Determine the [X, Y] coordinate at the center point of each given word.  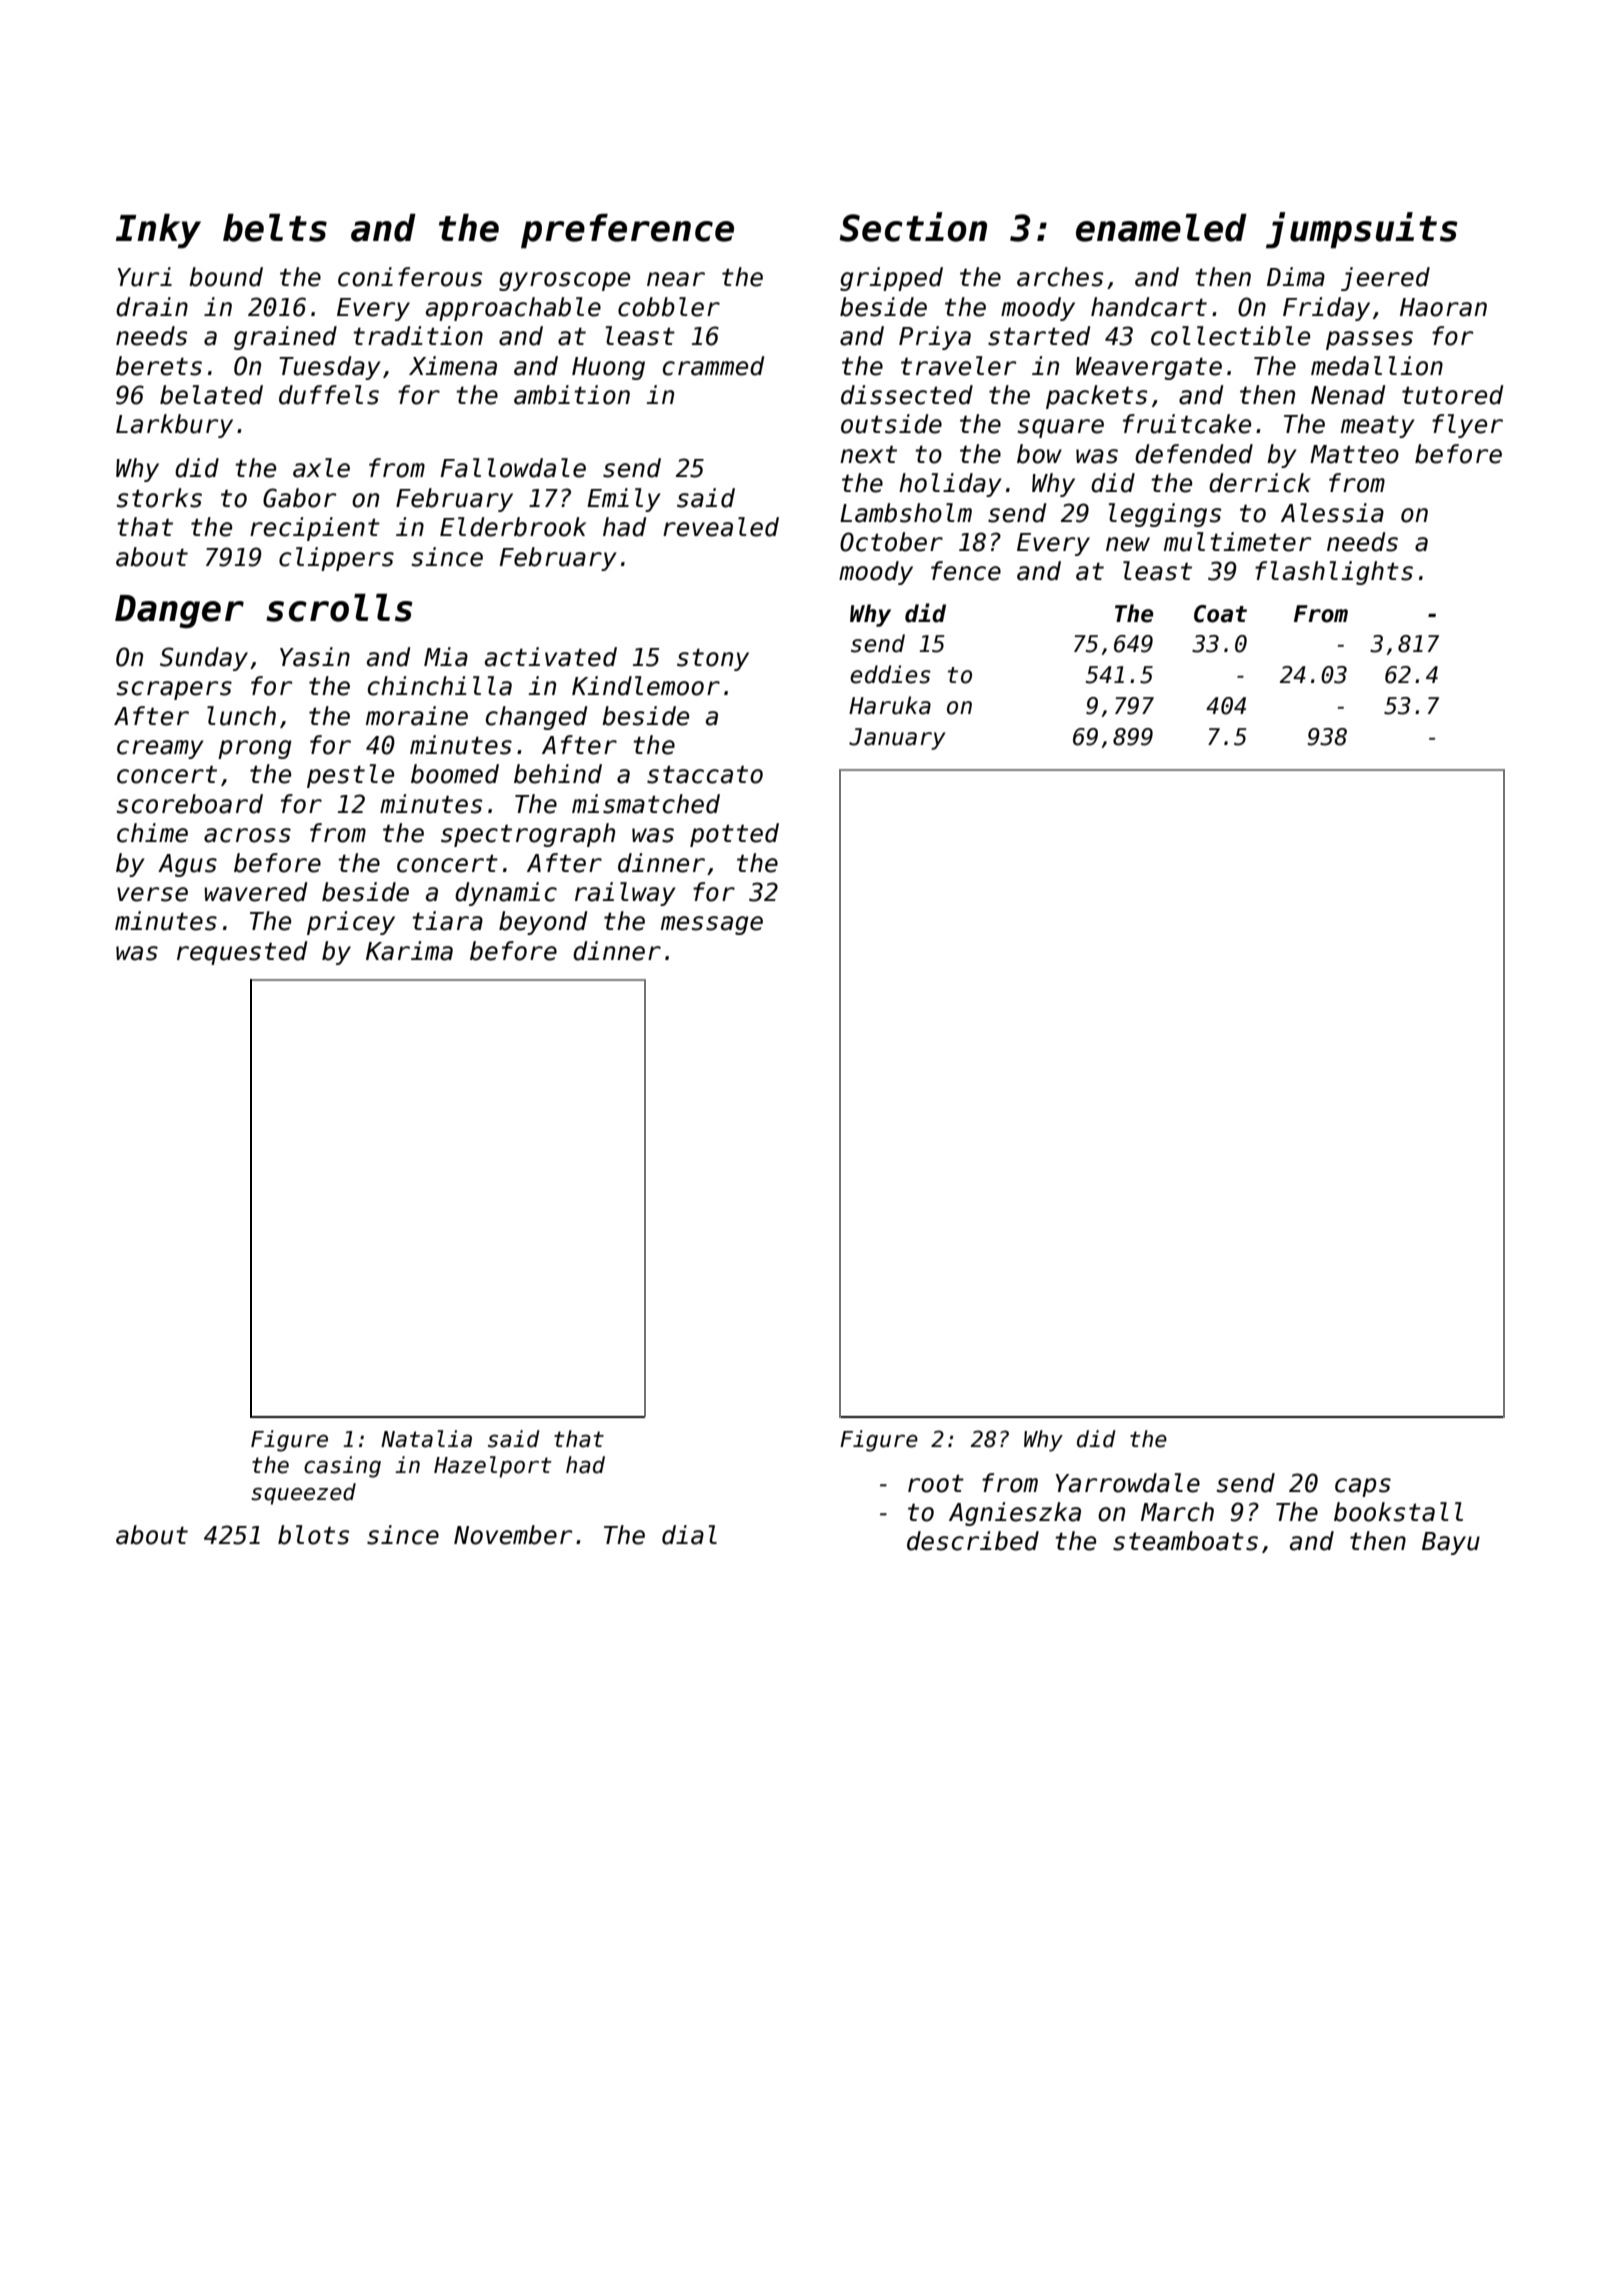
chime [152, 833]
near [676, 279]
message [712, 925]
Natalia [426, 1439]
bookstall [1398, 1512]
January [897, 739]
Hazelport [493, 1467]
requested [242, 953]
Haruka [890, 705]
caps [1363, 1487]
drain [152, 307]
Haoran [1443, 307]
